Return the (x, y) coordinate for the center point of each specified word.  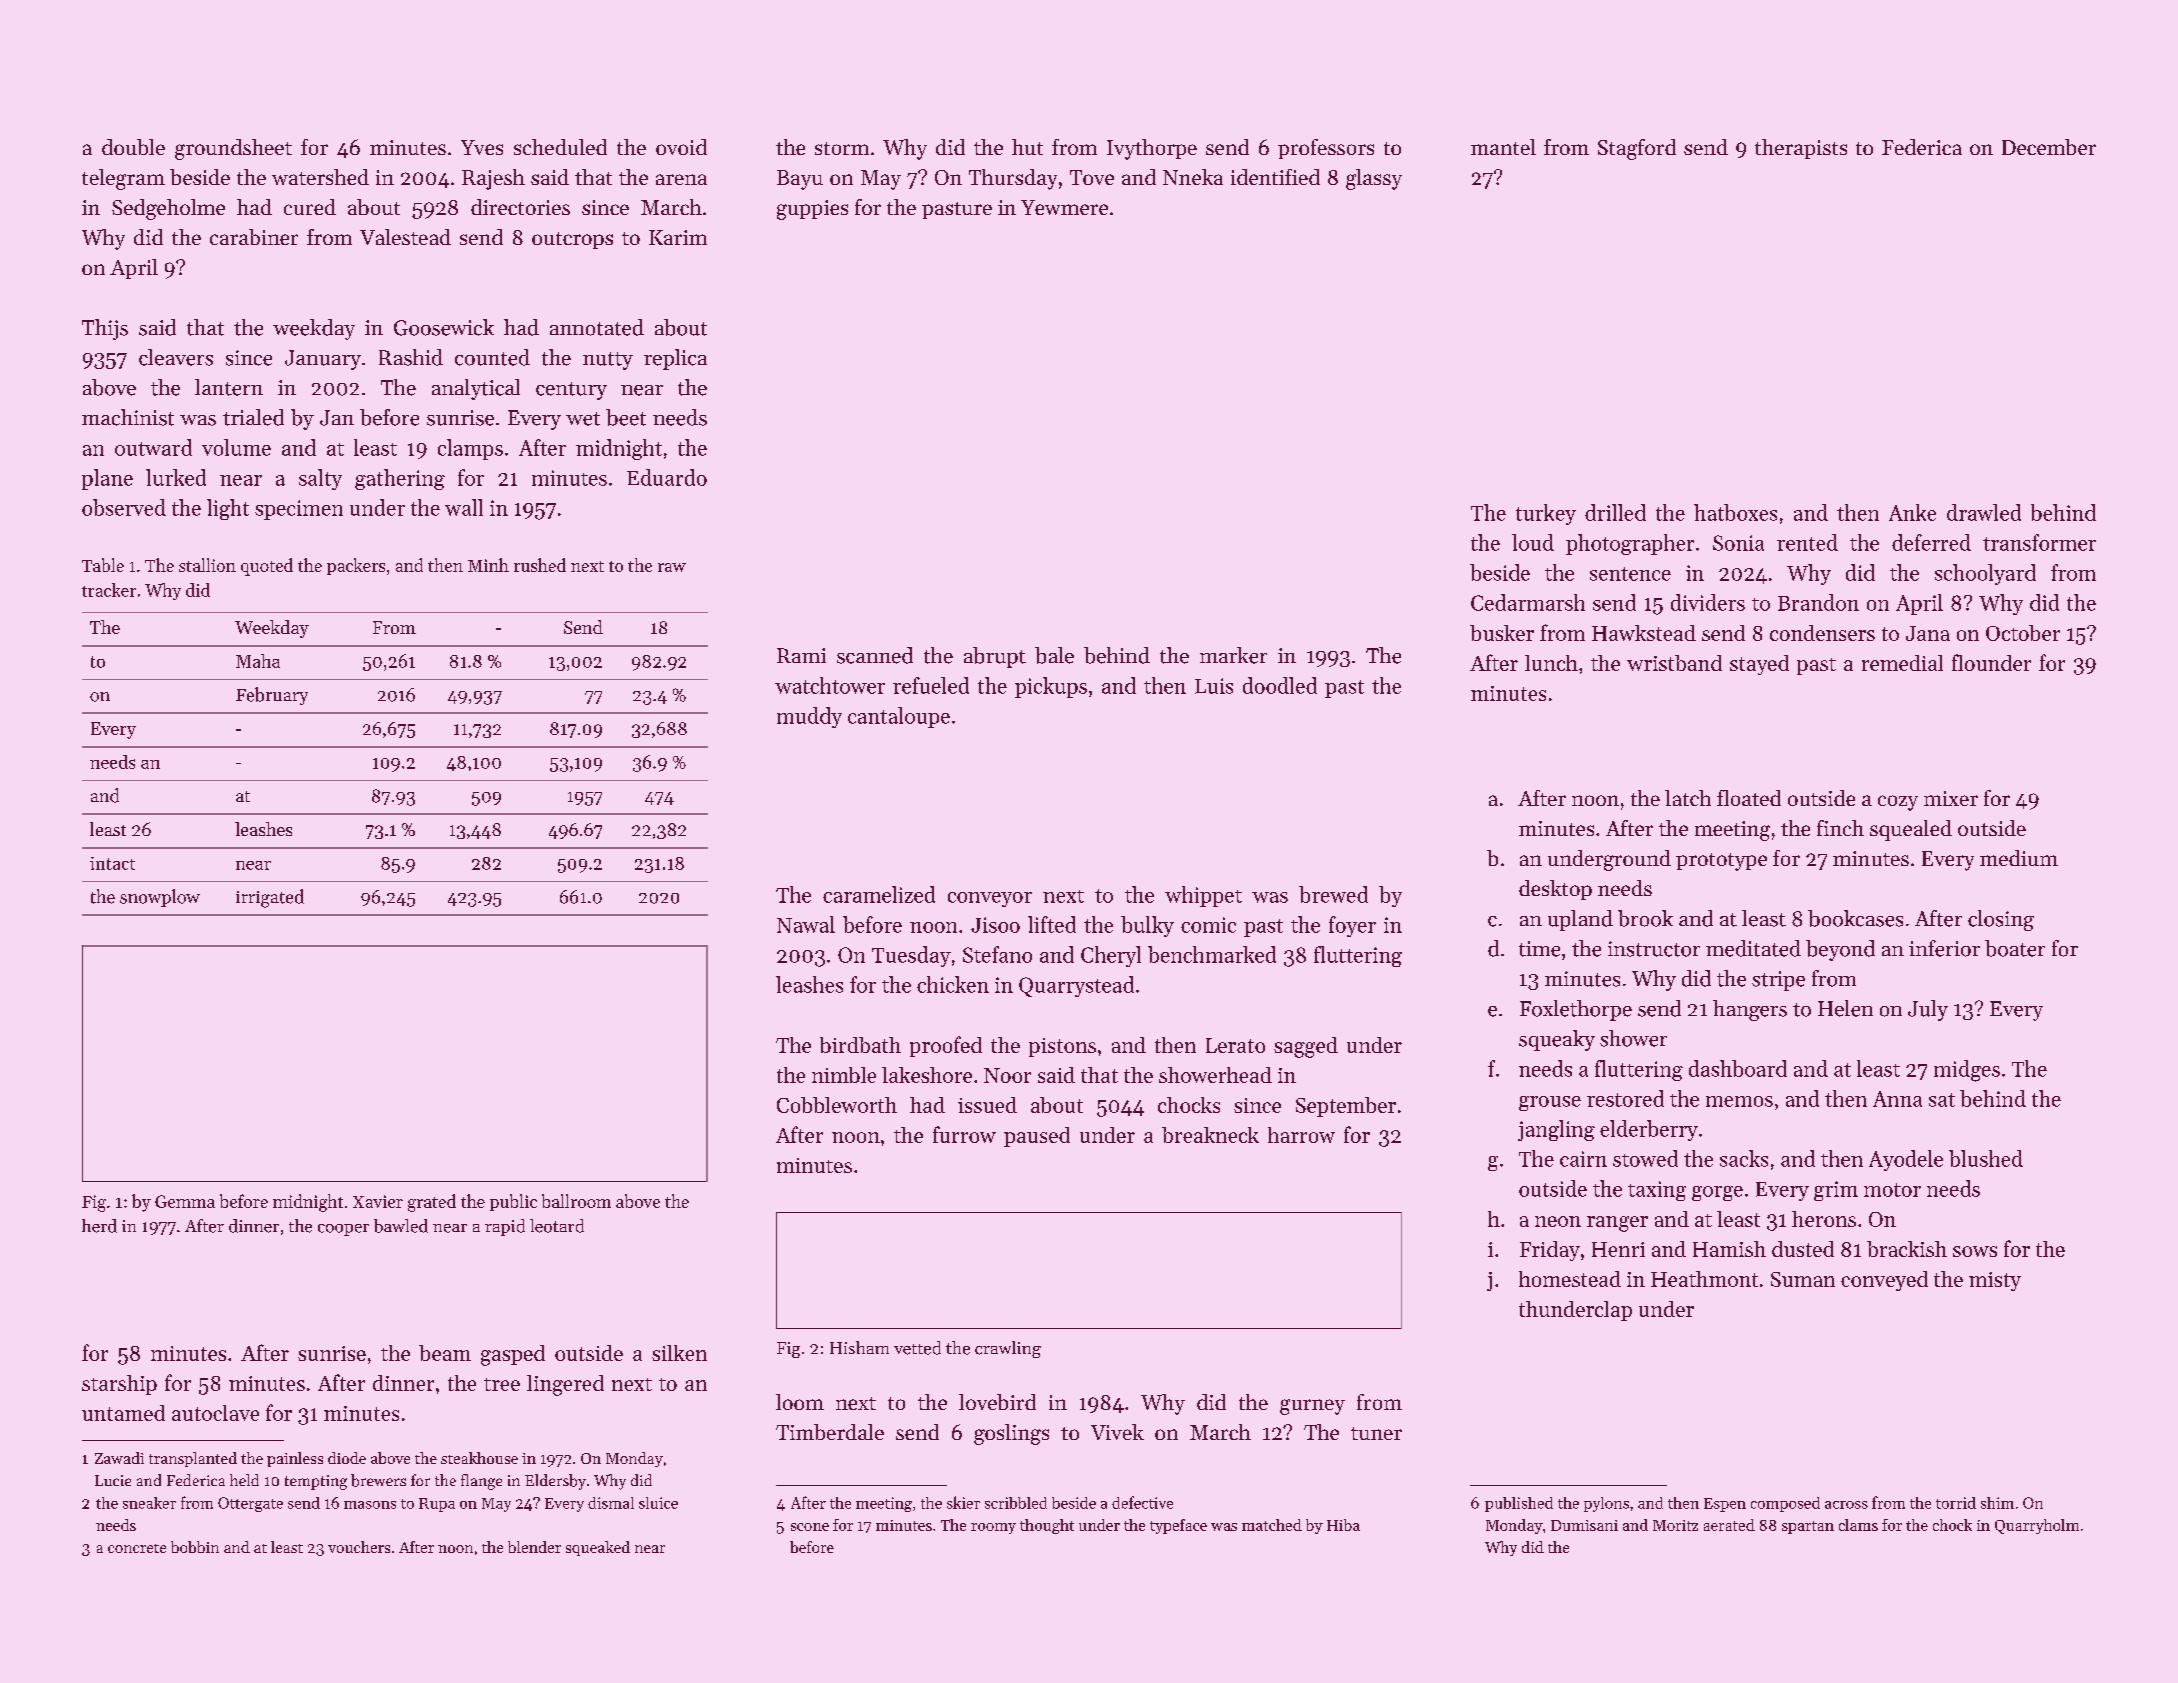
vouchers (359, 1547)
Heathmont (1704, 1279)
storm (842, 148)
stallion (207, 565)
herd (99, 1226)
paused (1037, 1137)
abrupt (995, 657)
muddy (809, 717)
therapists (1801, 149)
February (272, 696)
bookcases (1855, 918)
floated (1749, 798)
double (133, 147)
